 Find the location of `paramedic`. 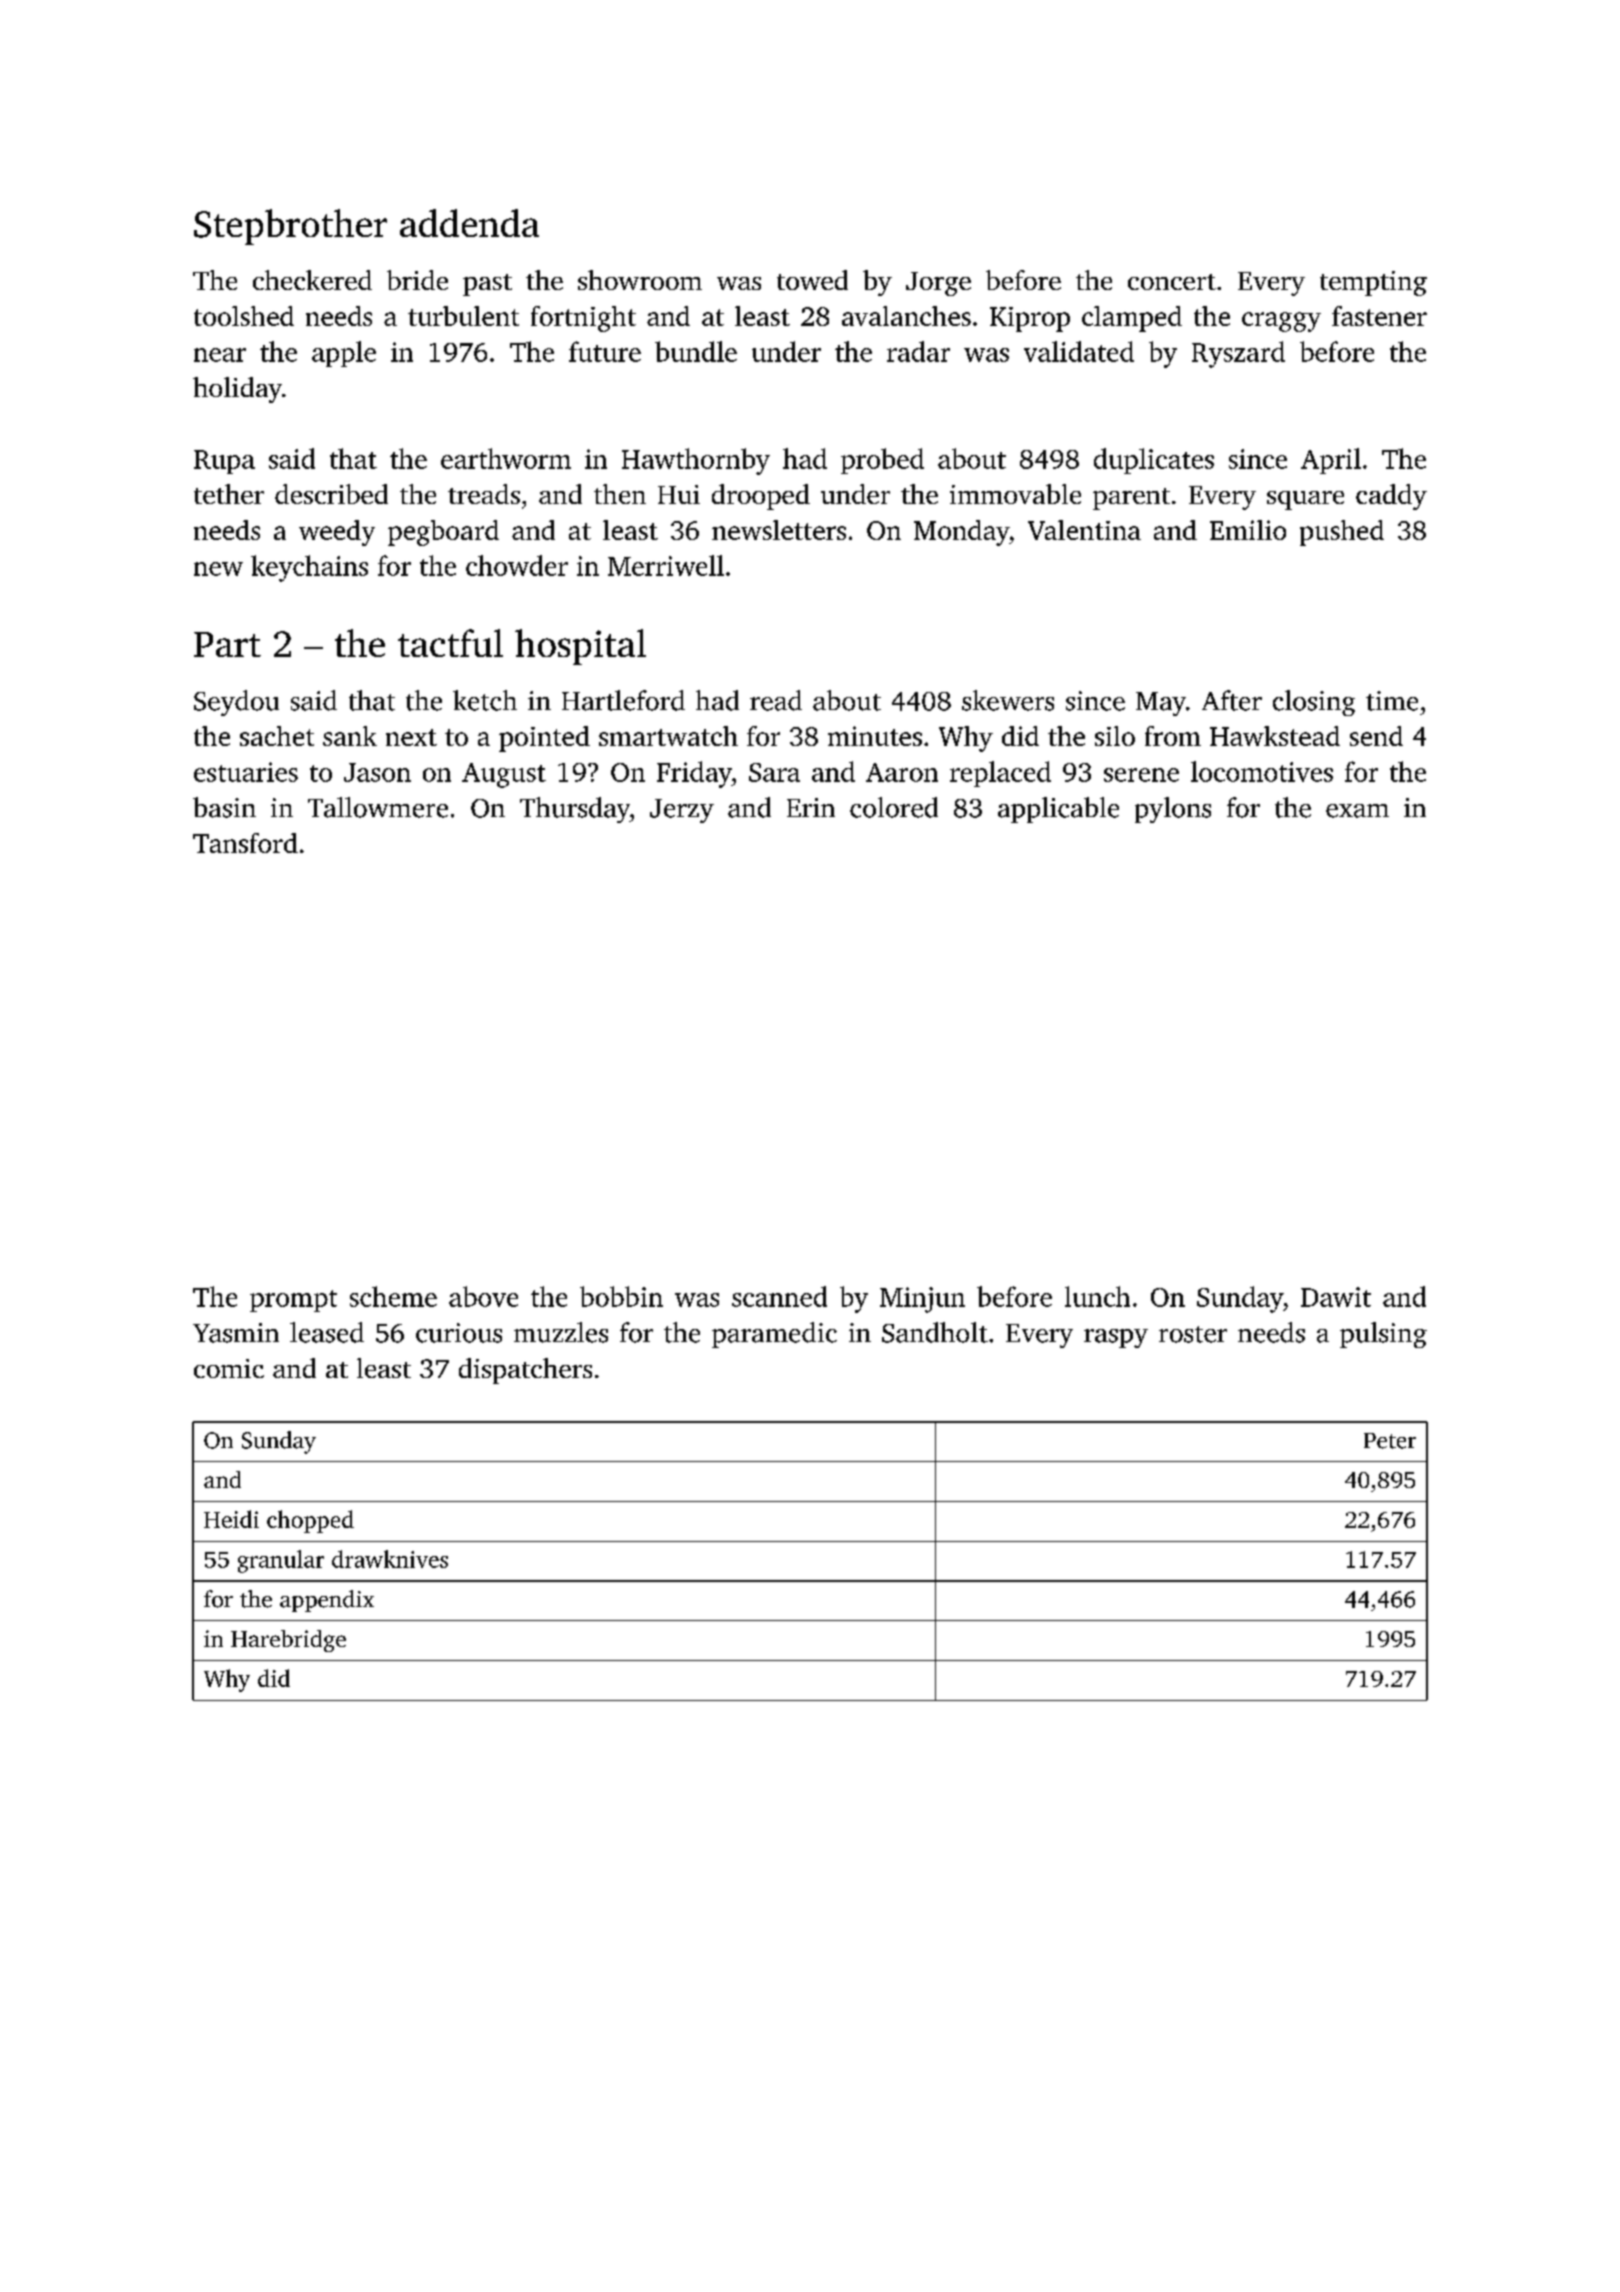

paramedic is located at coordinates (774, 1335).
